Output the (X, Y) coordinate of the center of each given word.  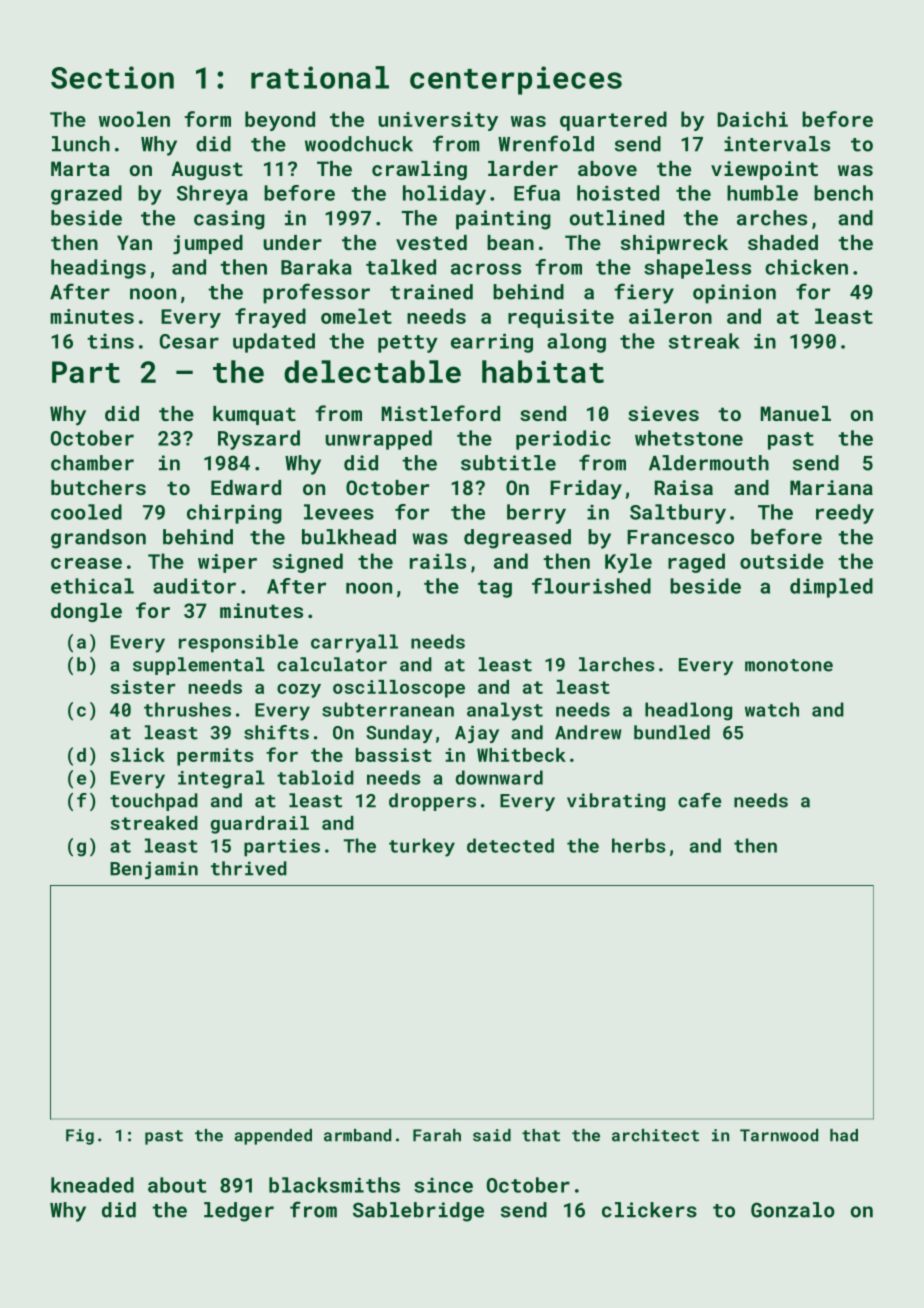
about (177, 1185)
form (207, 119)
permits (215, 757)
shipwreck (674, 244)
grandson (98, 539)
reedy (845, 514)
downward (499, 777)
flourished (591, 586)
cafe (699, 800)
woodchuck (359, 144)
